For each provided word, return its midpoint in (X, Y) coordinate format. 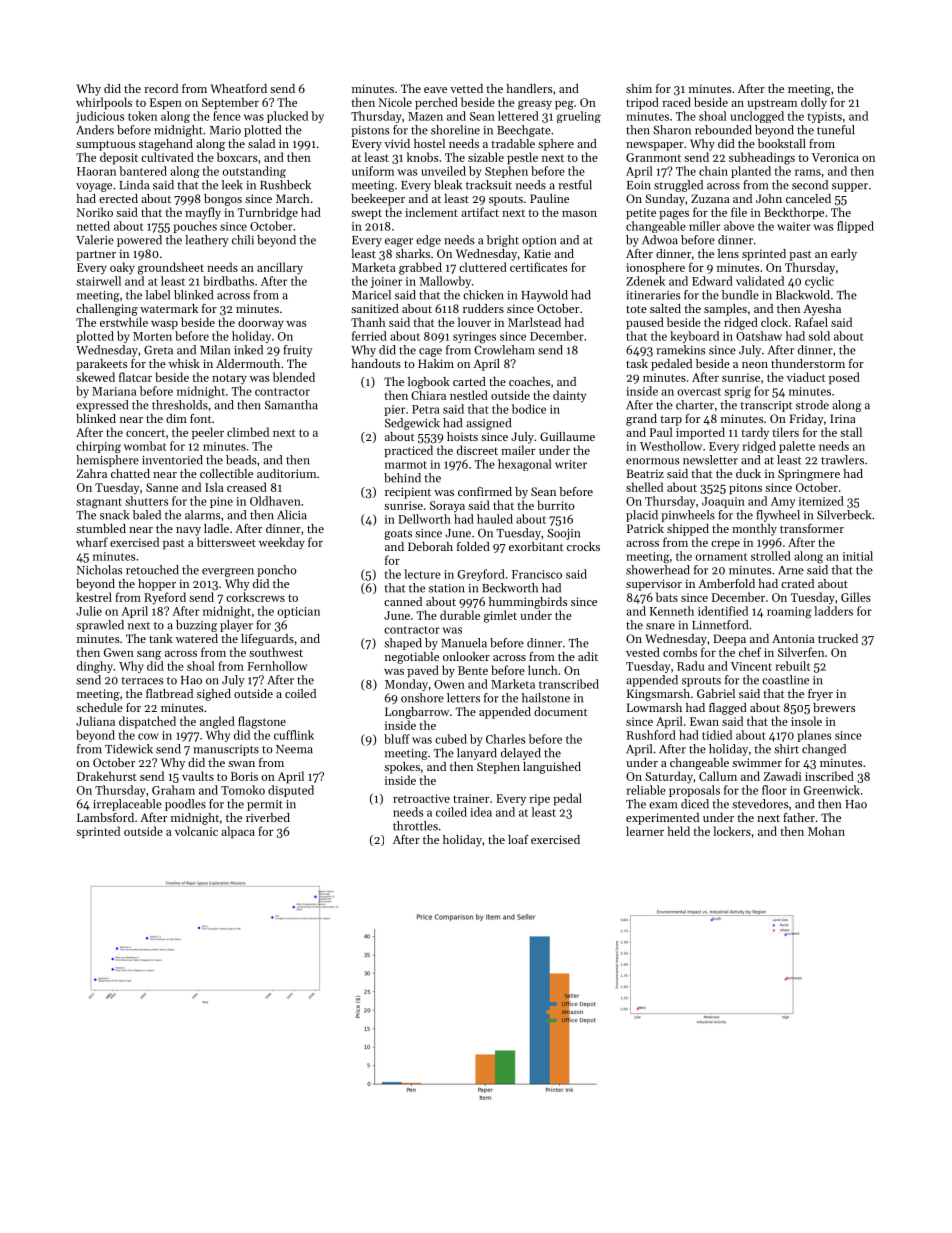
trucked (838, 638)
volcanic (196, 831)
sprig (737, 393)
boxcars (237, 157)
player (236, 626)
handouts (376, 363)
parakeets (101, 365)
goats (398, 535)
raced (676, 102)
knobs (422, 157)
